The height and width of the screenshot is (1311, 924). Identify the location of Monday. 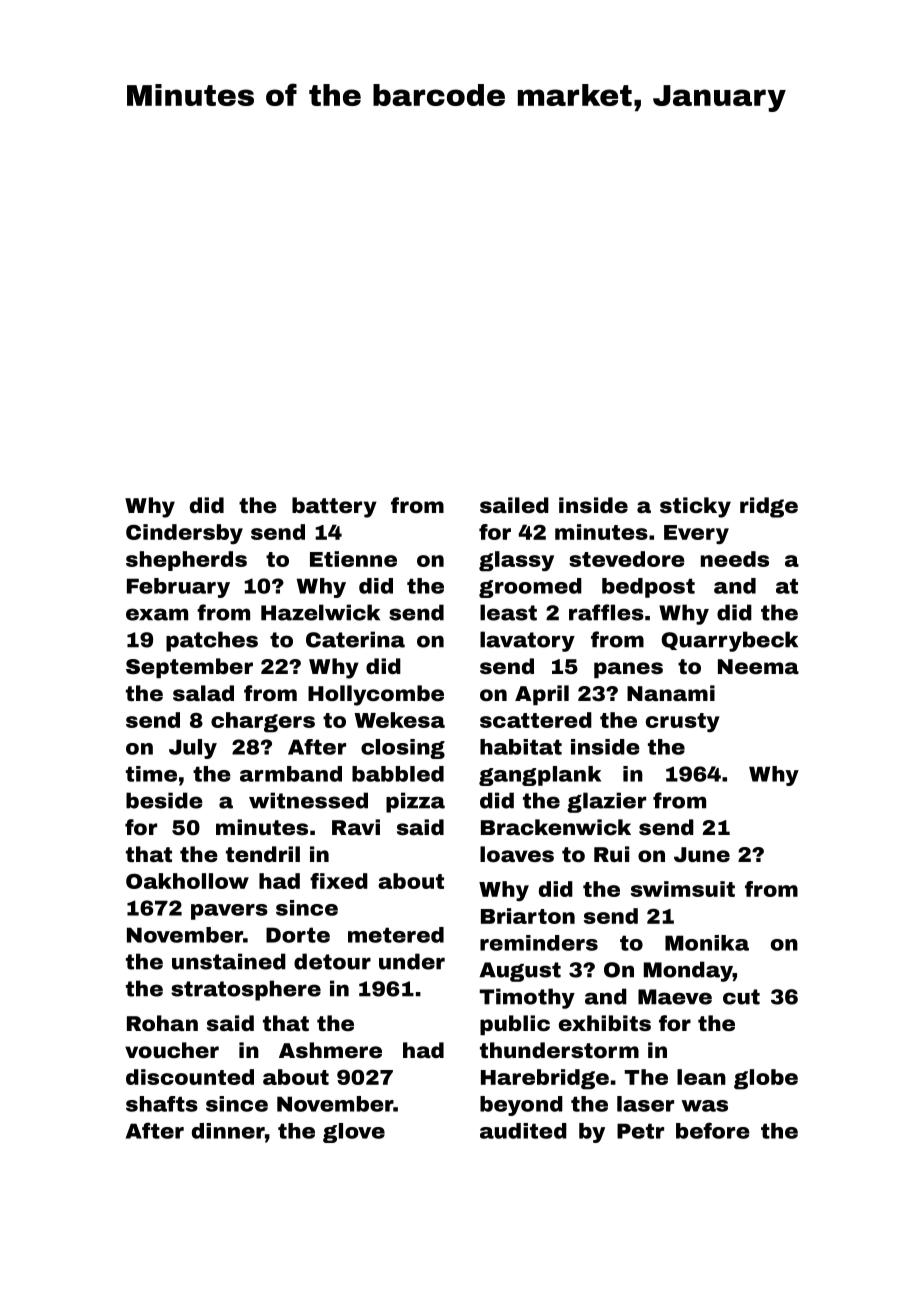
(688, 971).
